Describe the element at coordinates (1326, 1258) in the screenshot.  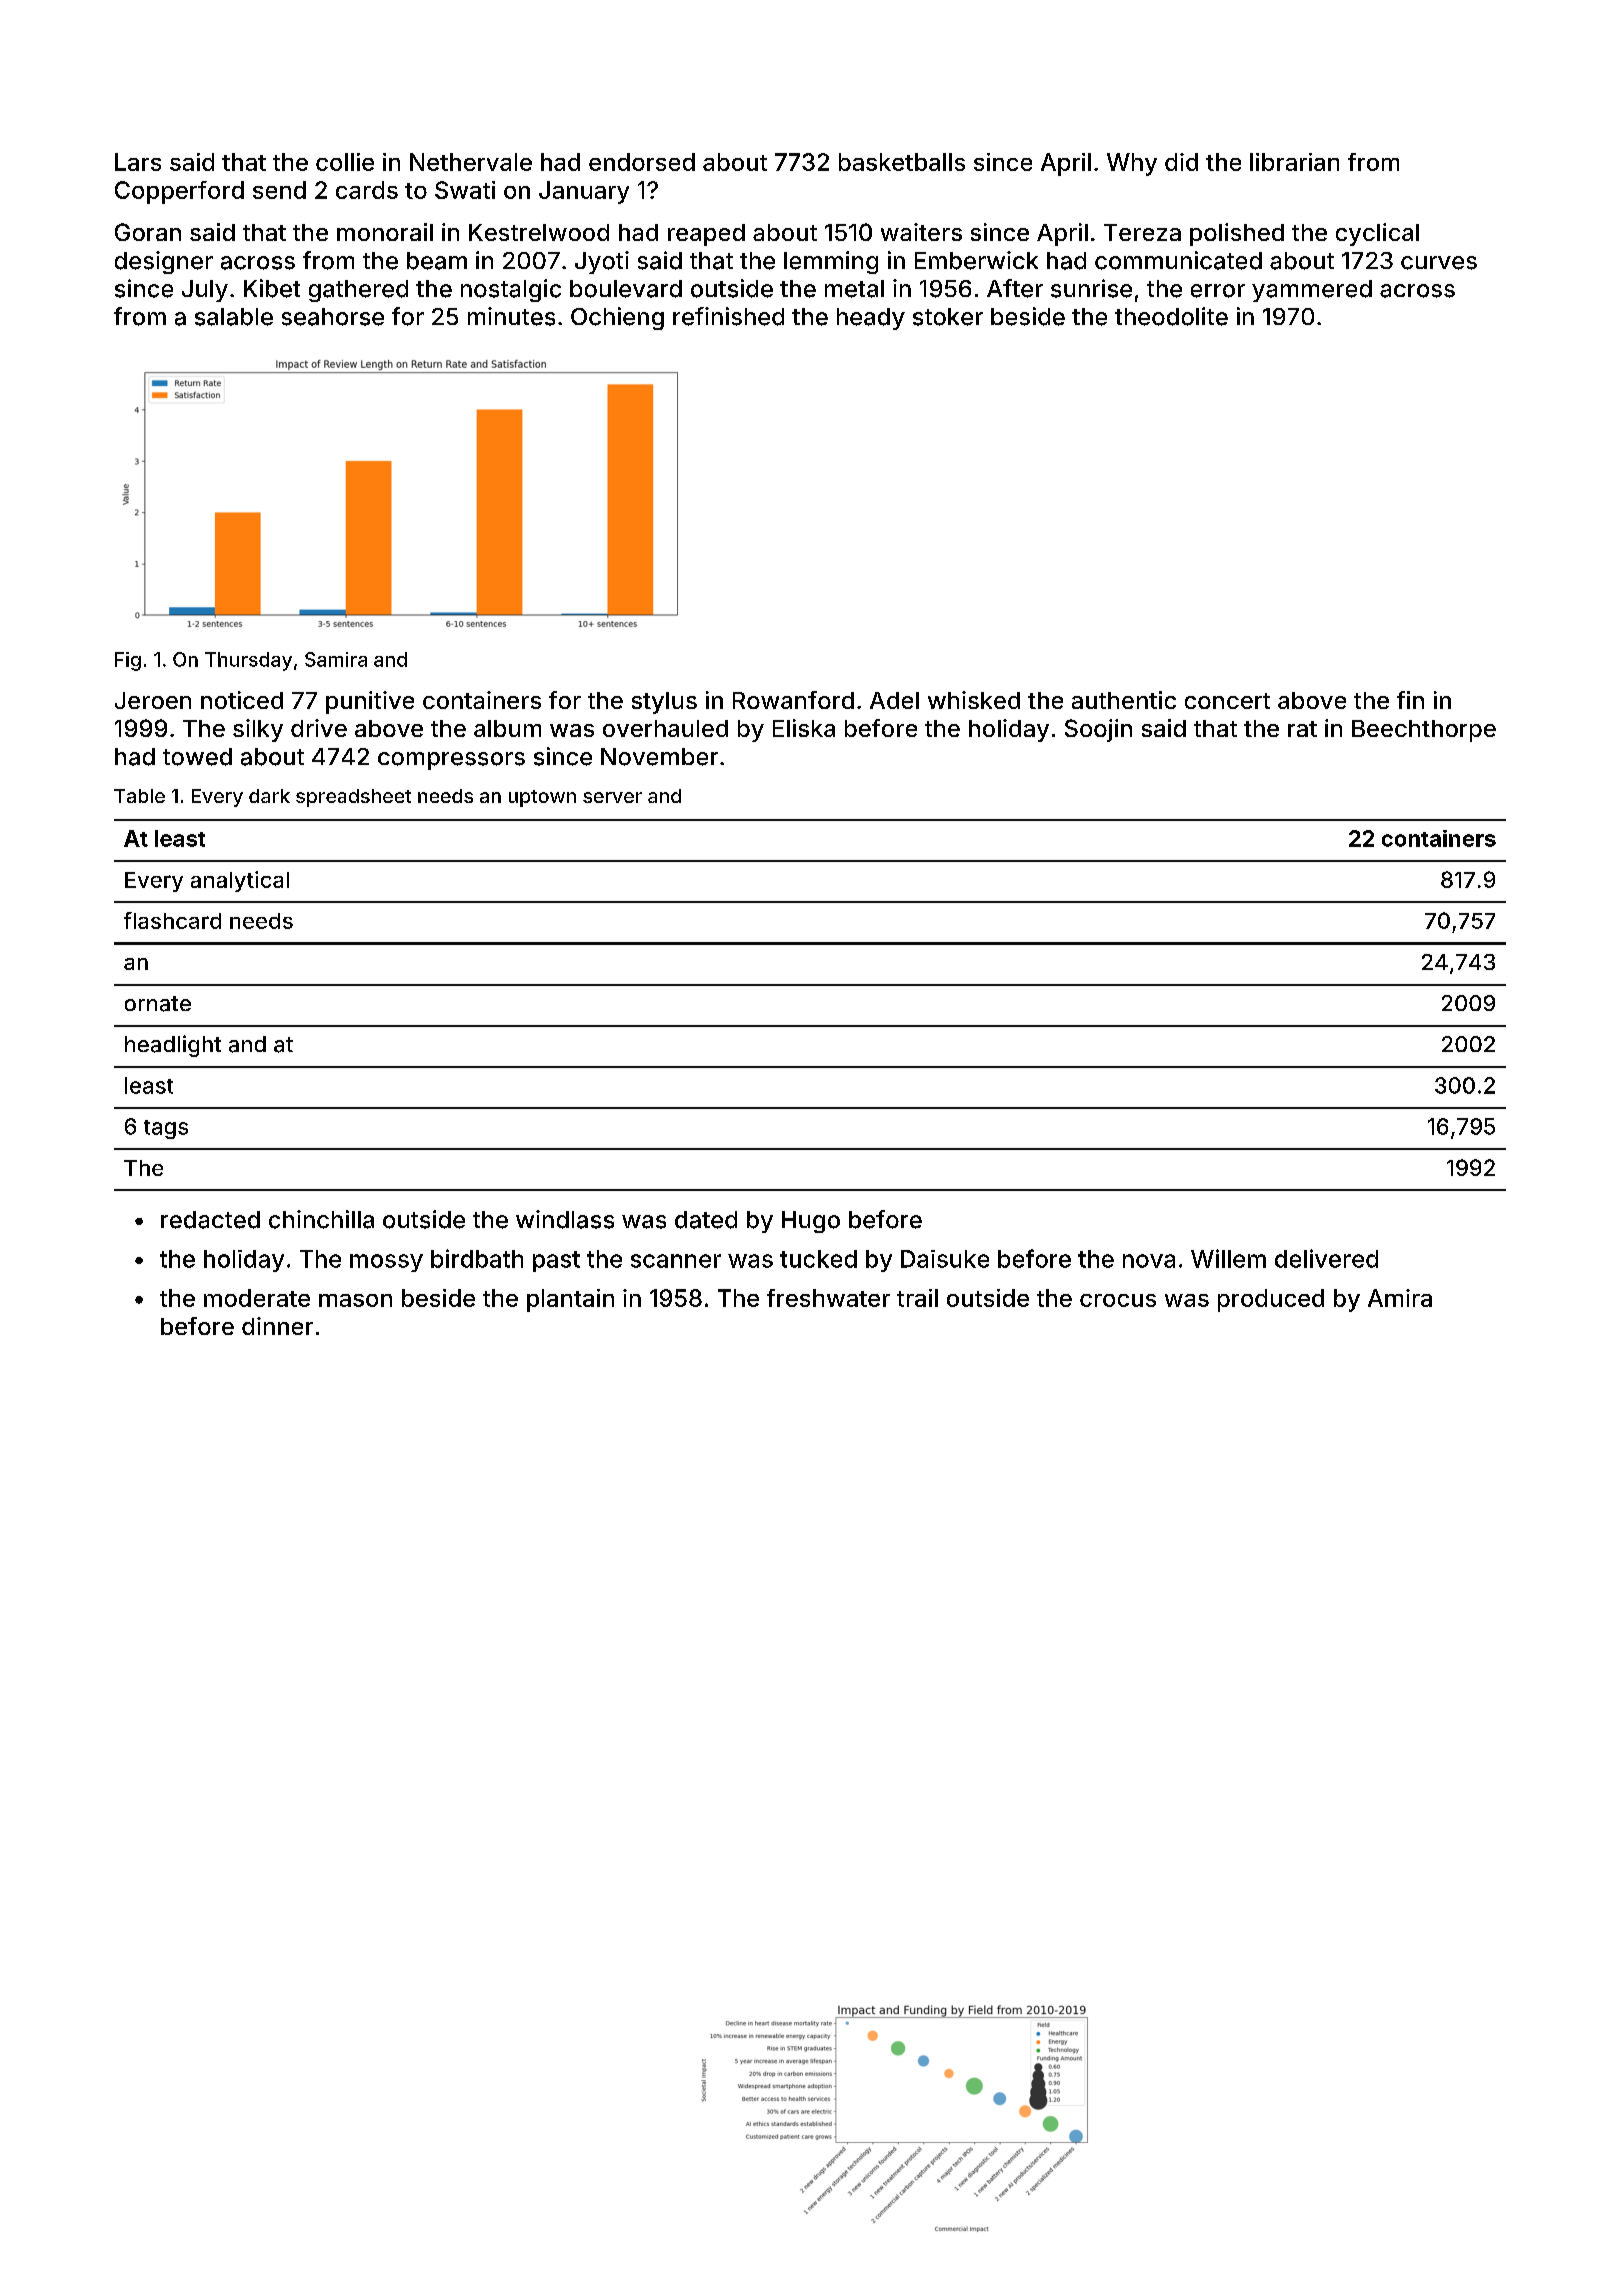
I see `delivered` at that location.
